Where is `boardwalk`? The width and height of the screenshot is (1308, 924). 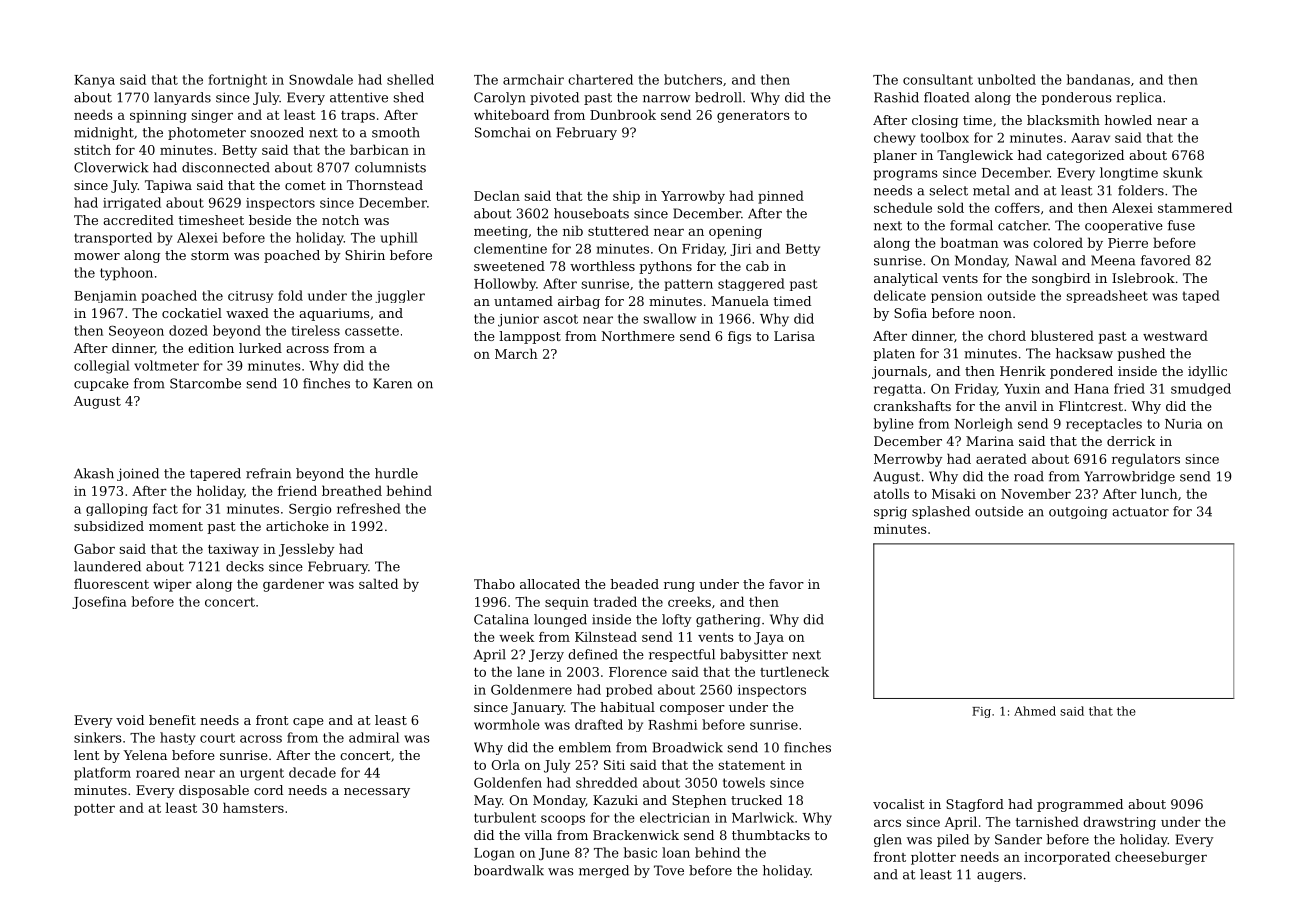
boardwalk is located at coordinates (509, 870).
